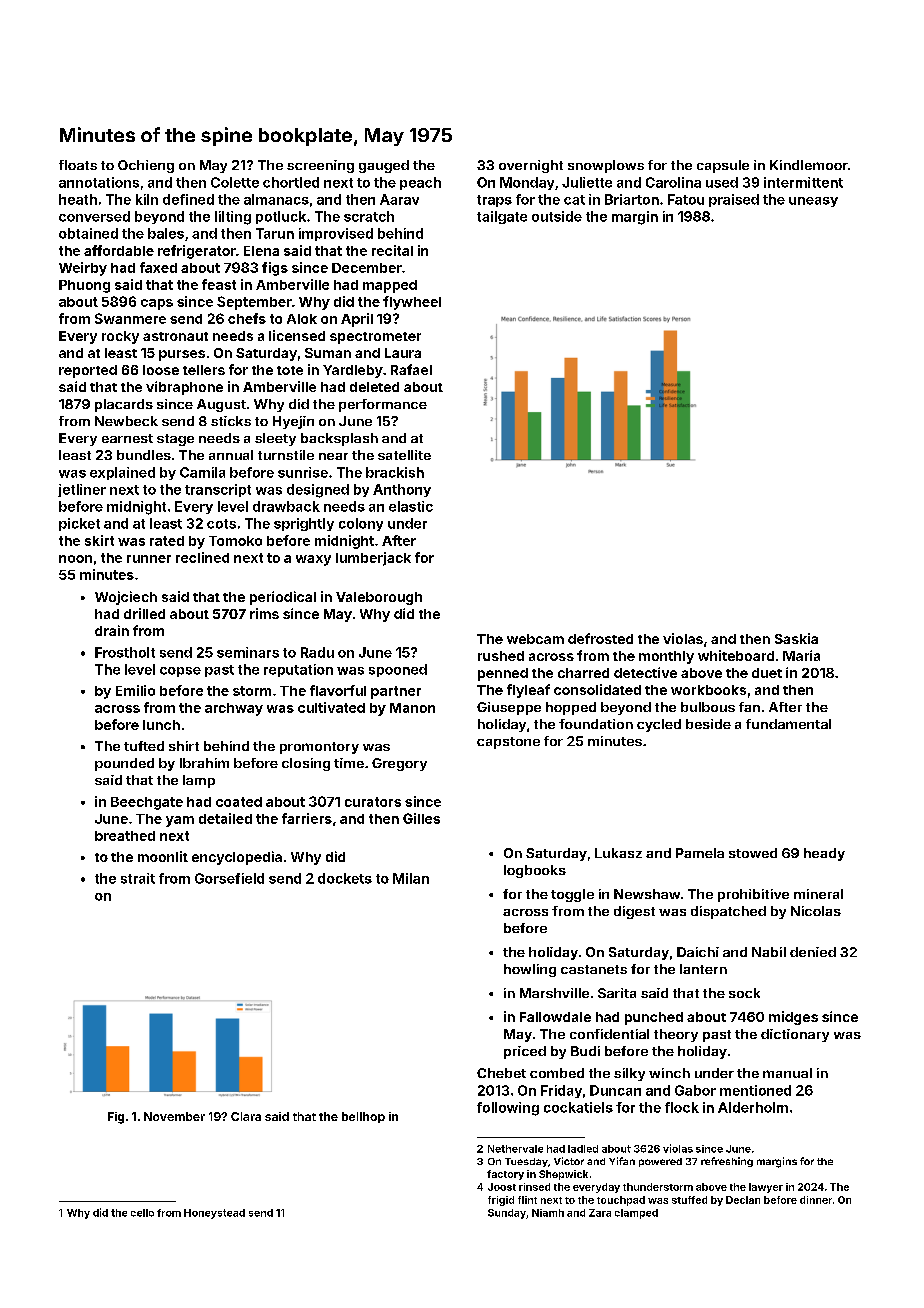 The width and height of the document is (924, 1308). Describe the element at coordinates (124, 764) in the document. I see `pounded` at that location.
